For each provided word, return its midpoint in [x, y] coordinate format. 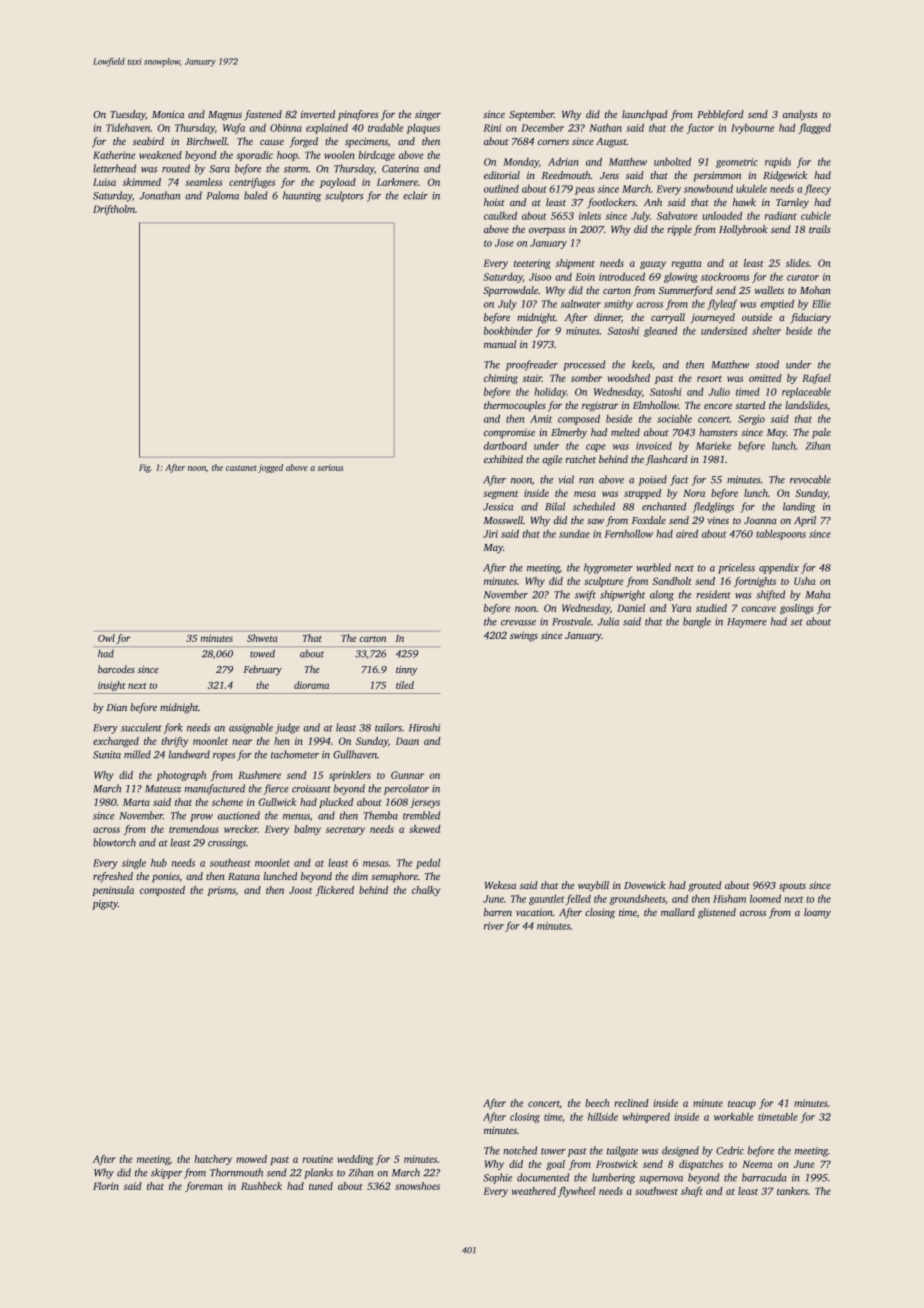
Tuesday [128, 115]
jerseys [425, 803]
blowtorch [114, 842]
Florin [106, 1186]
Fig [145, 468]
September [531, 115]
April [805, 521]
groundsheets [637, 900]
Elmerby [569, 433]
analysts [800, 115]
